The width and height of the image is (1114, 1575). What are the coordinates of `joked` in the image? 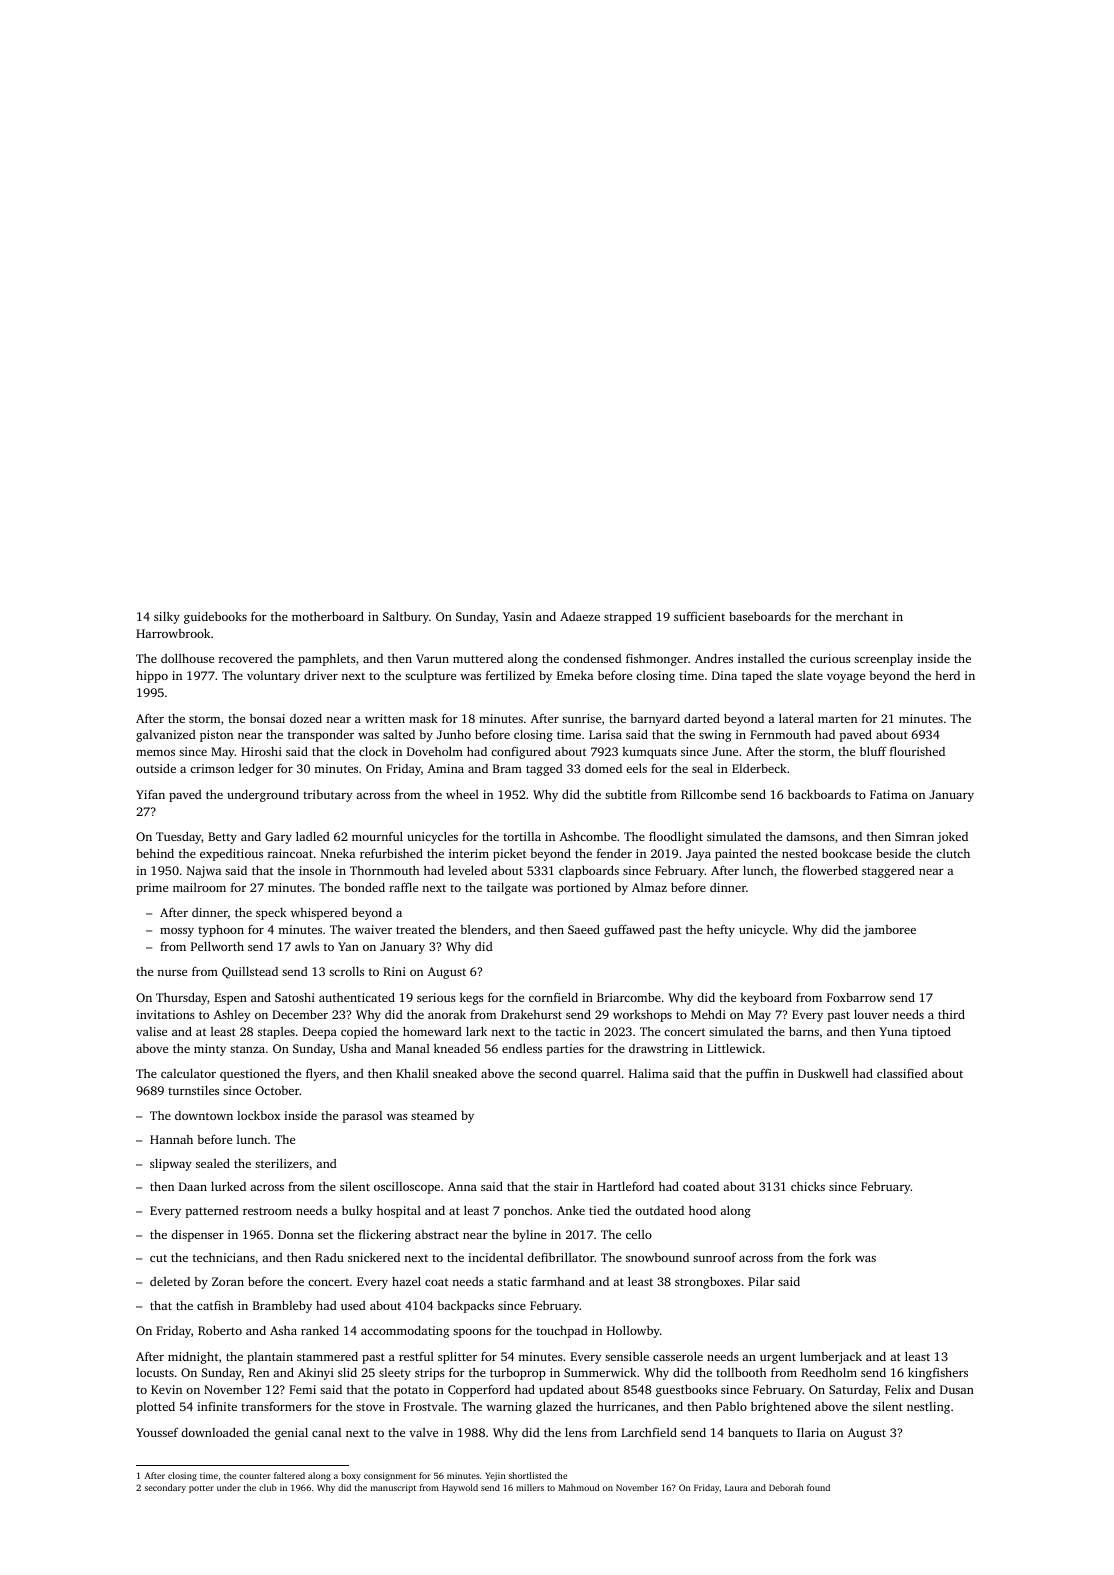 It's located at (952, 838).
